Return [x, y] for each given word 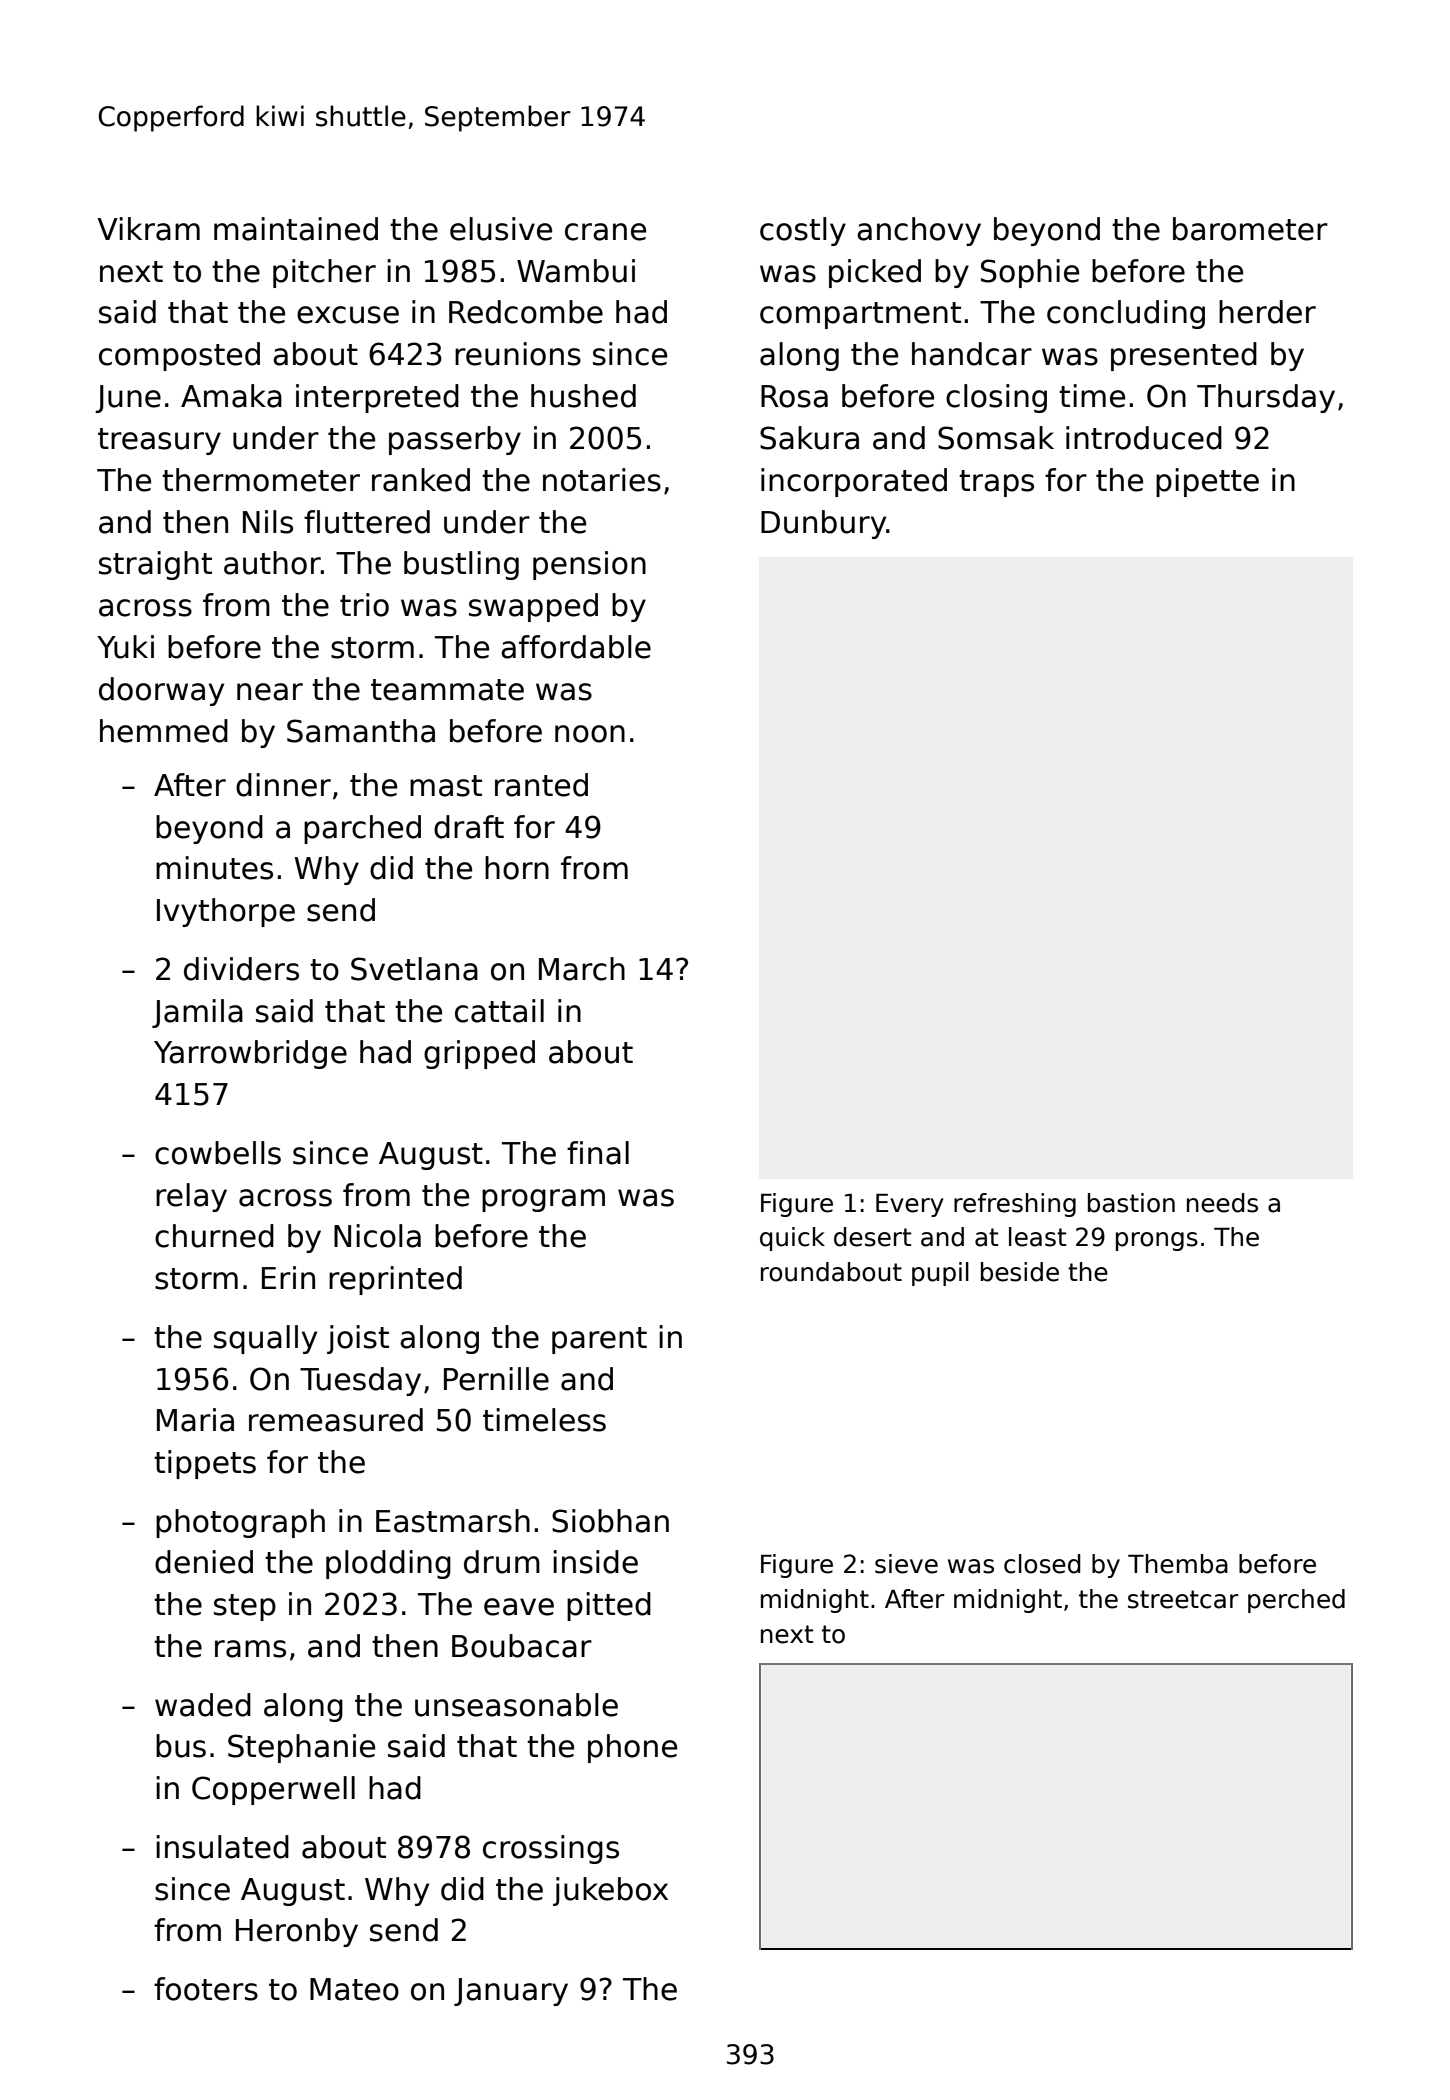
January [511, 1992]
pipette [1207, 482]
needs [1222, 1203]
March [582, 969]
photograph [240, 1523]
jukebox [610, 1891]
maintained [296, 229]
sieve [906, 1564]
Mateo [354, 1989]
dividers [241, 969]
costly [803, 231]
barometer [1250, 229]
